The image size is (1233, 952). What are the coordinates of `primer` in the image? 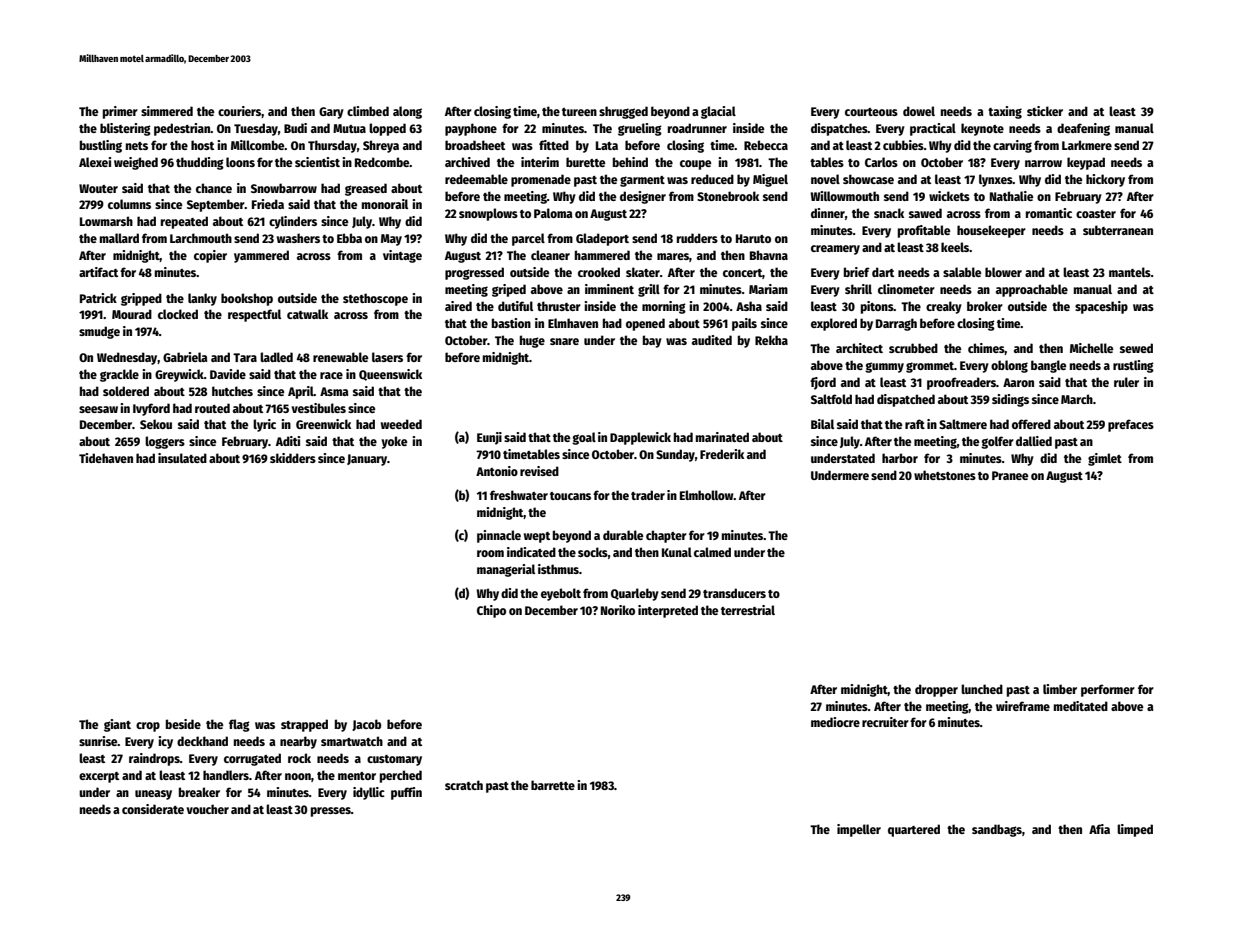 It's located at (120, 112).
